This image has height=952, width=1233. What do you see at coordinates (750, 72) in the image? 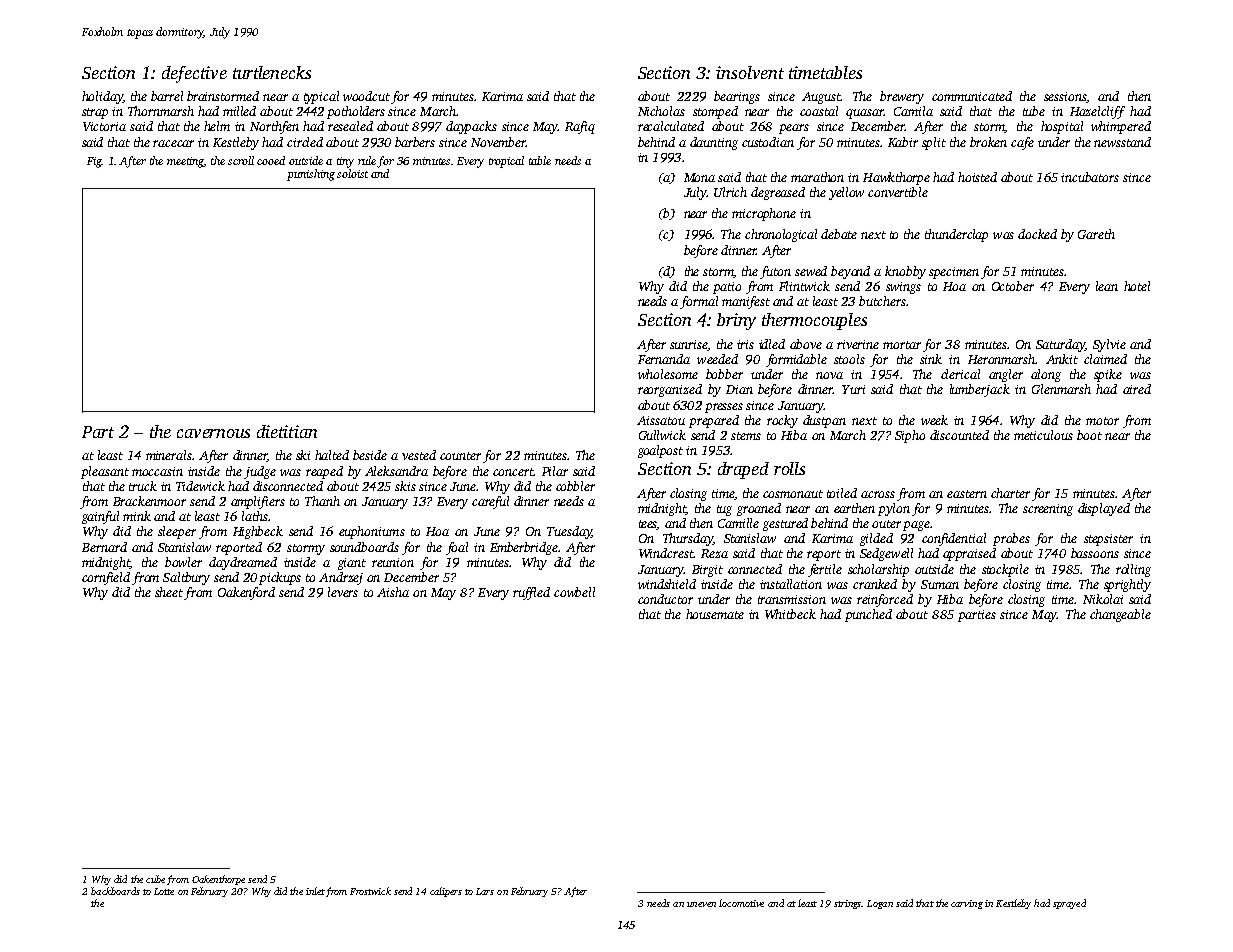
I see `insolvent` at bounding box center [750, 72].
